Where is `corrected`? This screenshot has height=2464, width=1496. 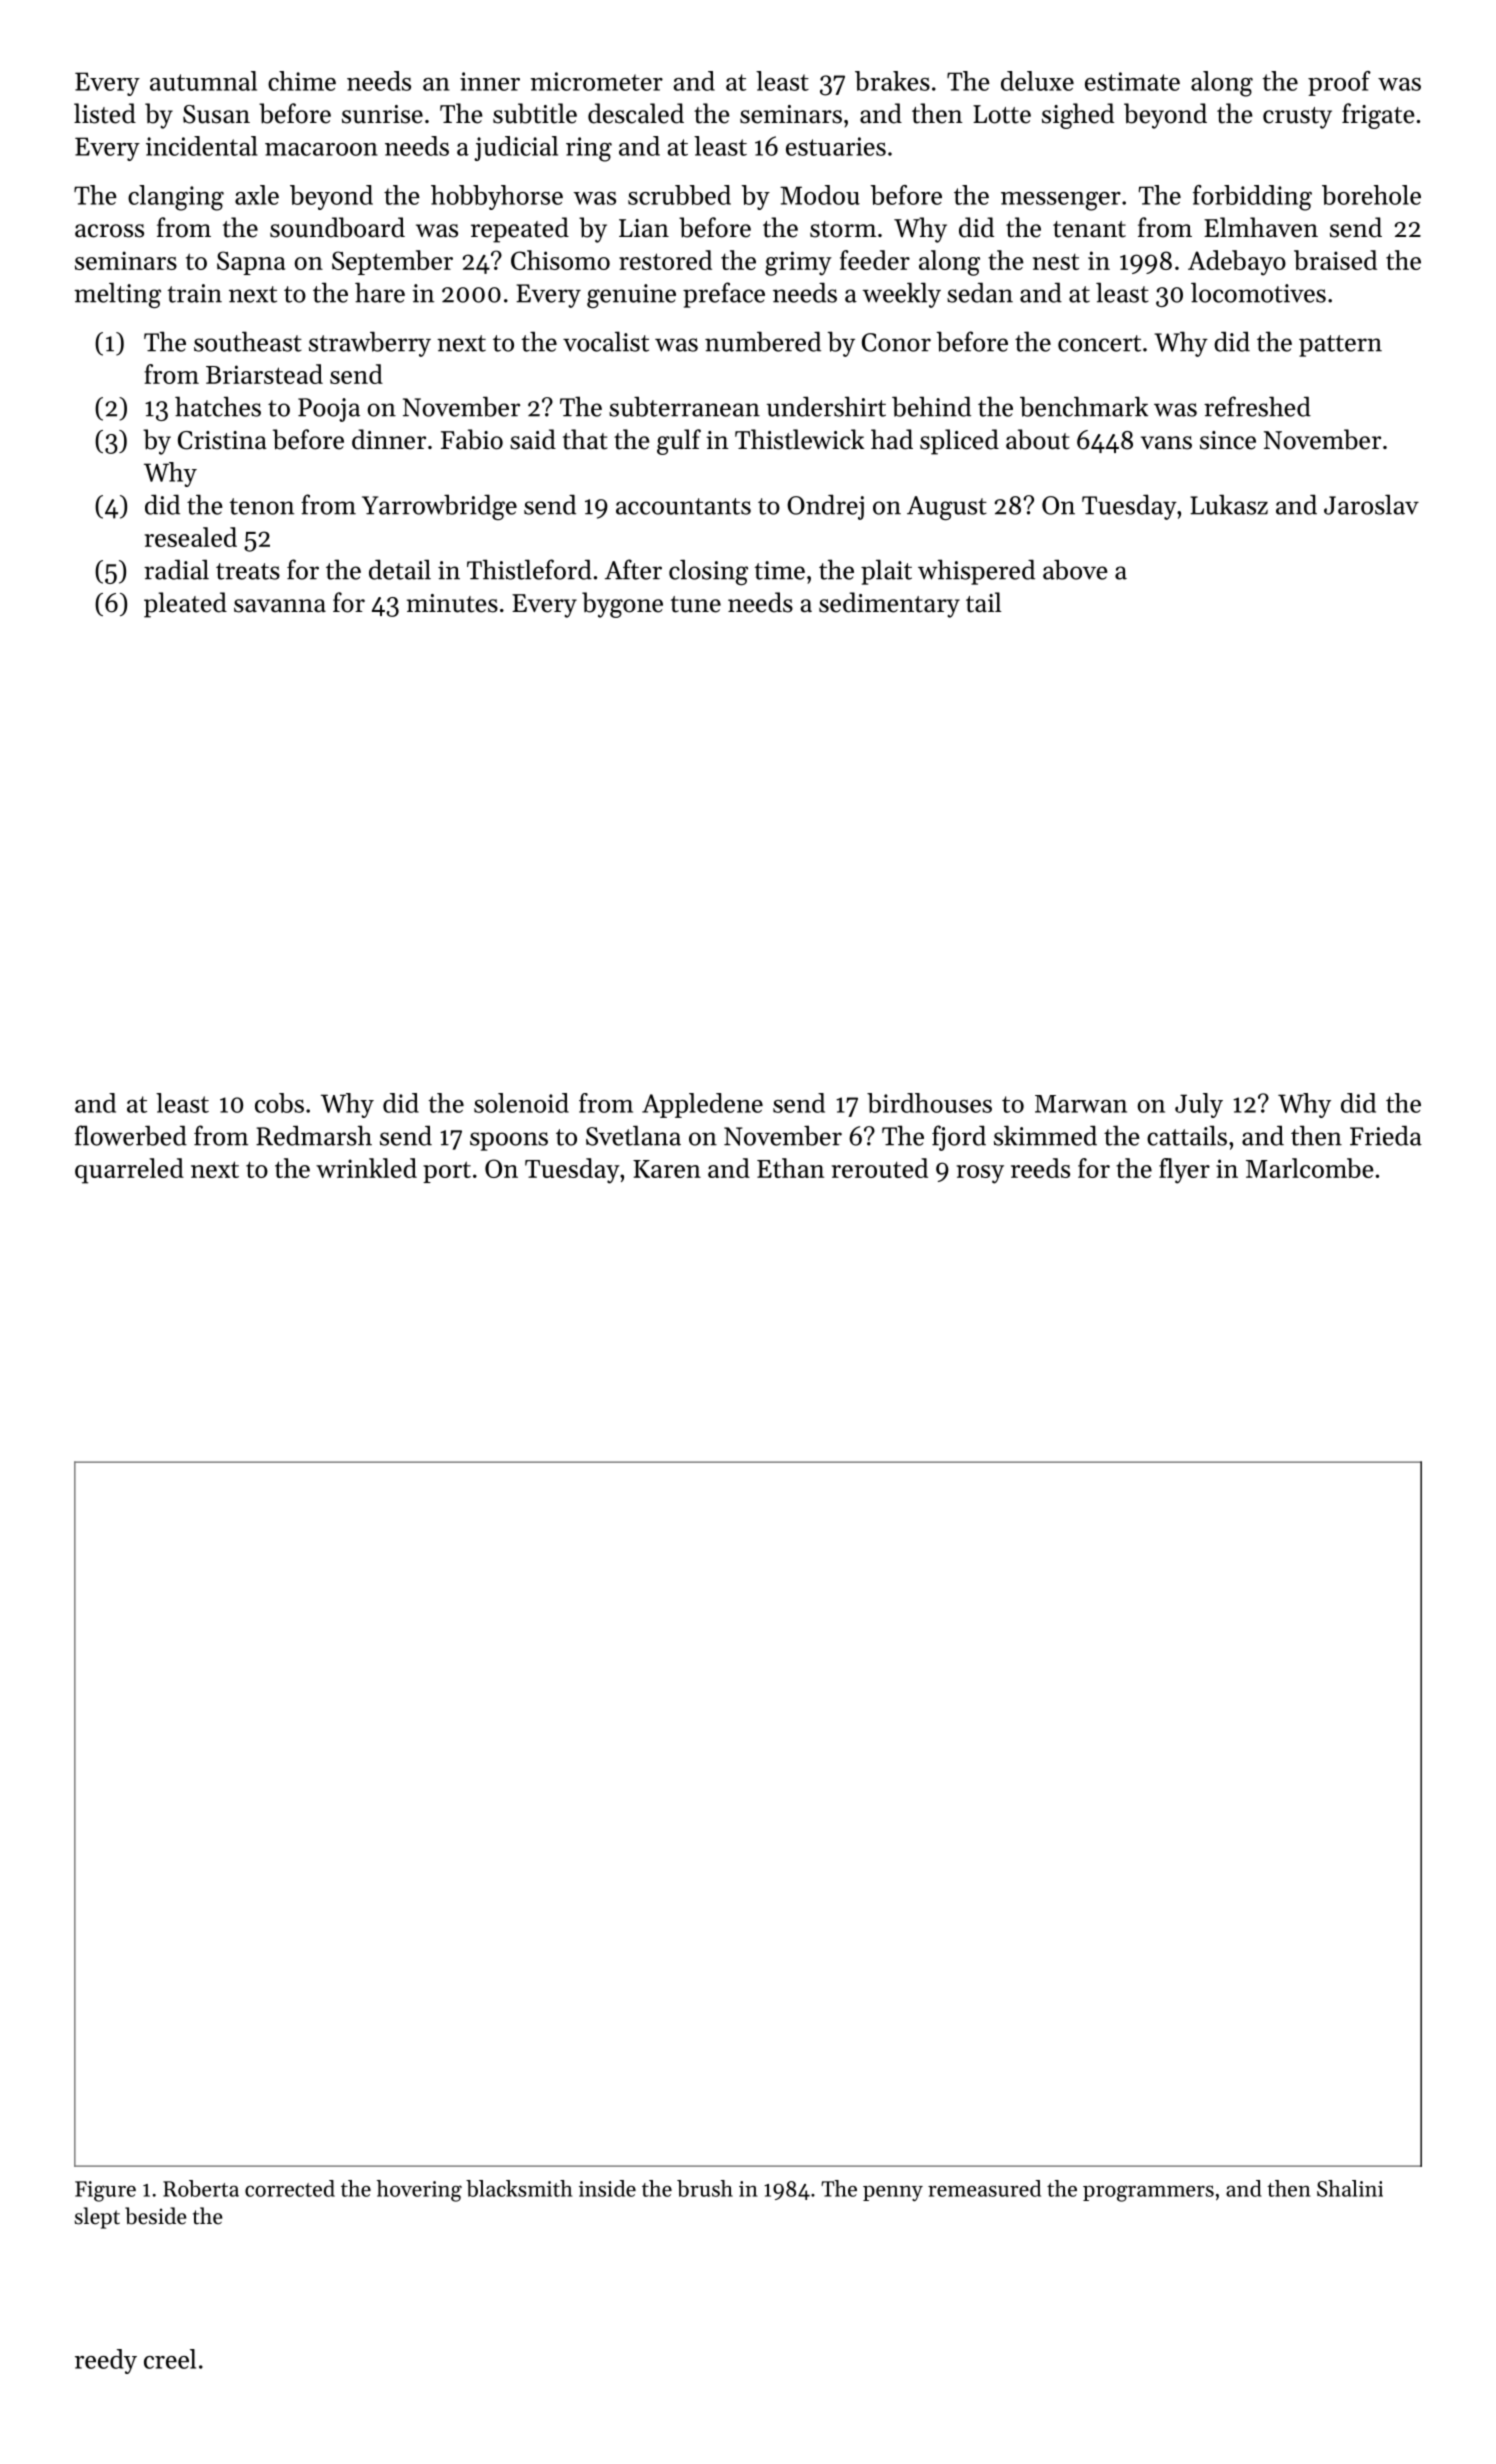
corrected is located at coordinates (290, 2188).
